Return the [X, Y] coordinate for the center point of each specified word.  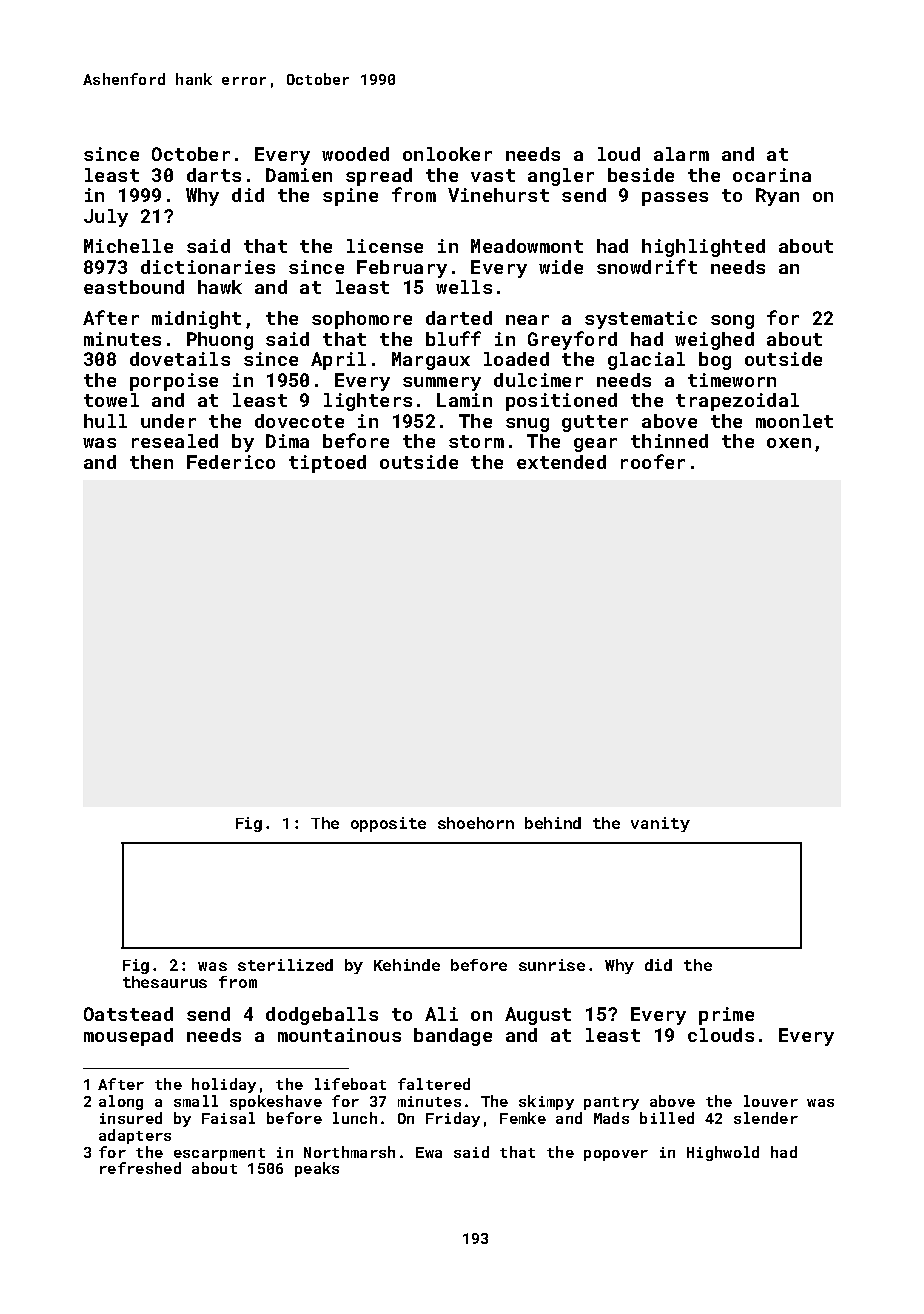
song [732, 322]
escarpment [219, 1154]
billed [667, 1118]
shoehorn [476, 823]
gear [595, 445]
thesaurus [165, 982]
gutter [595, 423]
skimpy [546, 1102]
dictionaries [208, 267]
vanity [660, 824]
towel [111, 400]
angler [561, 177]
